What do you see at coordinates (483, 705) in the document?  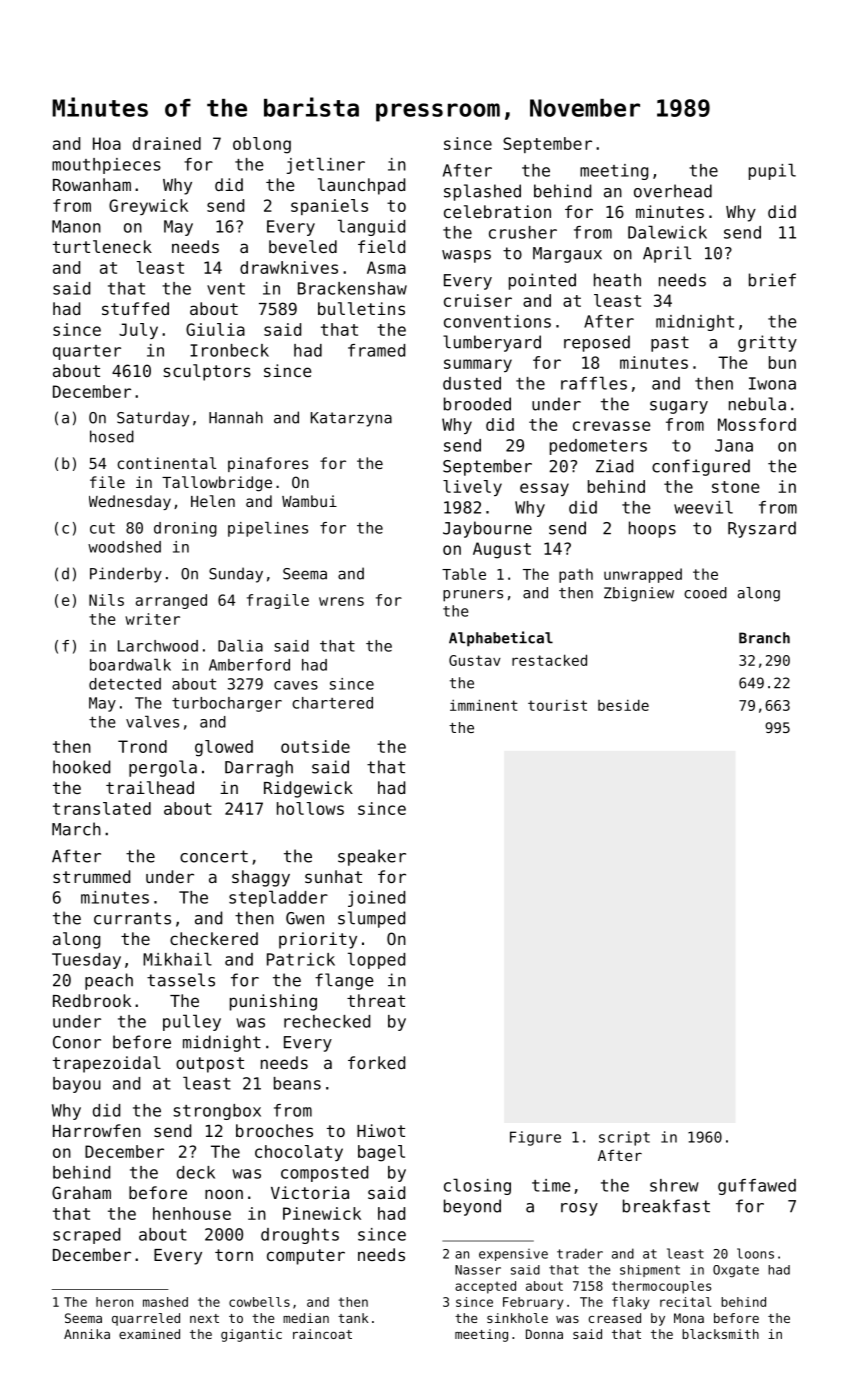 I see `imminent` at bounding box center [483, 705].
